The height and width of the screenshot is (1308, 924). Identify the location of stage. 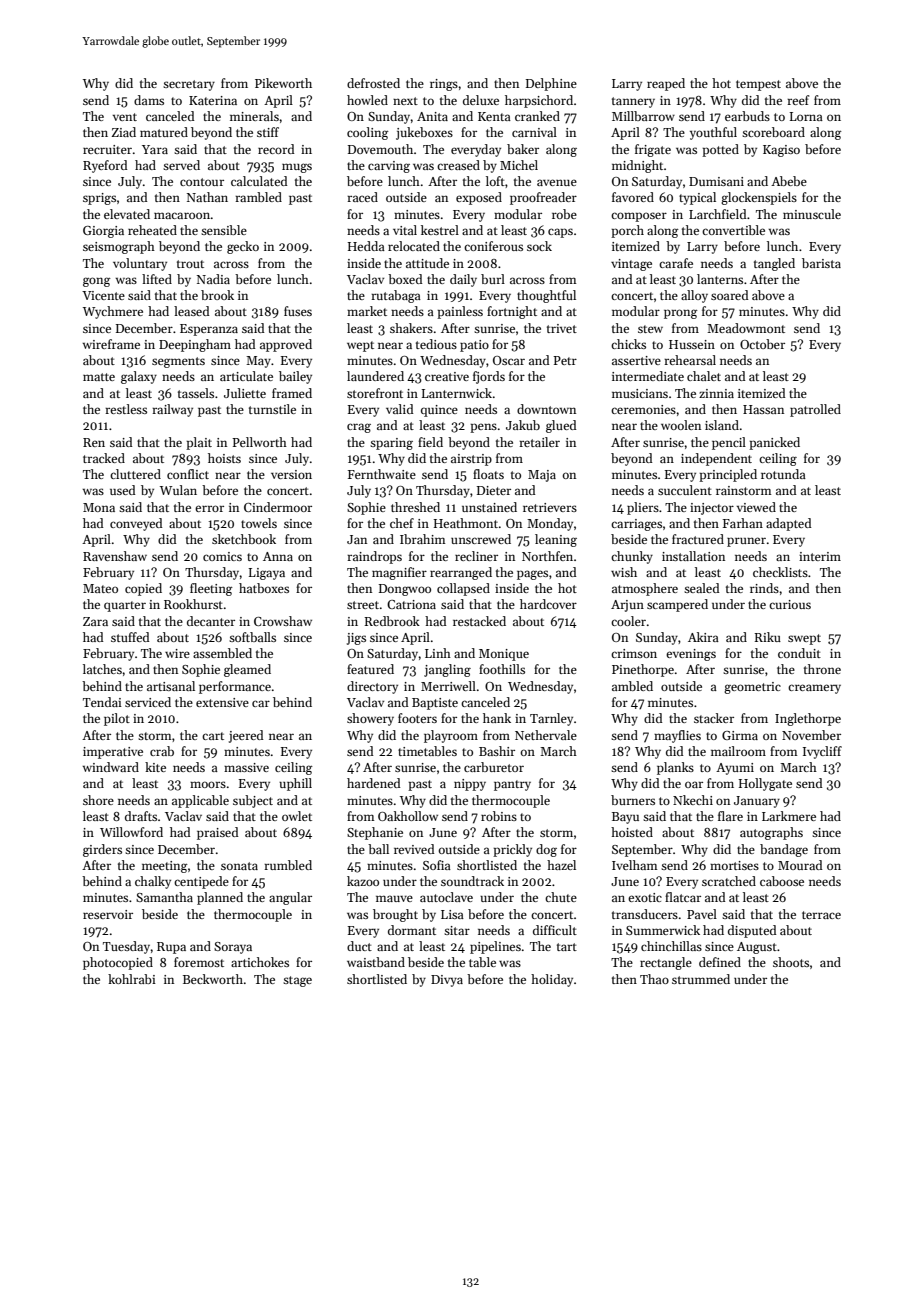
(297, 981).
